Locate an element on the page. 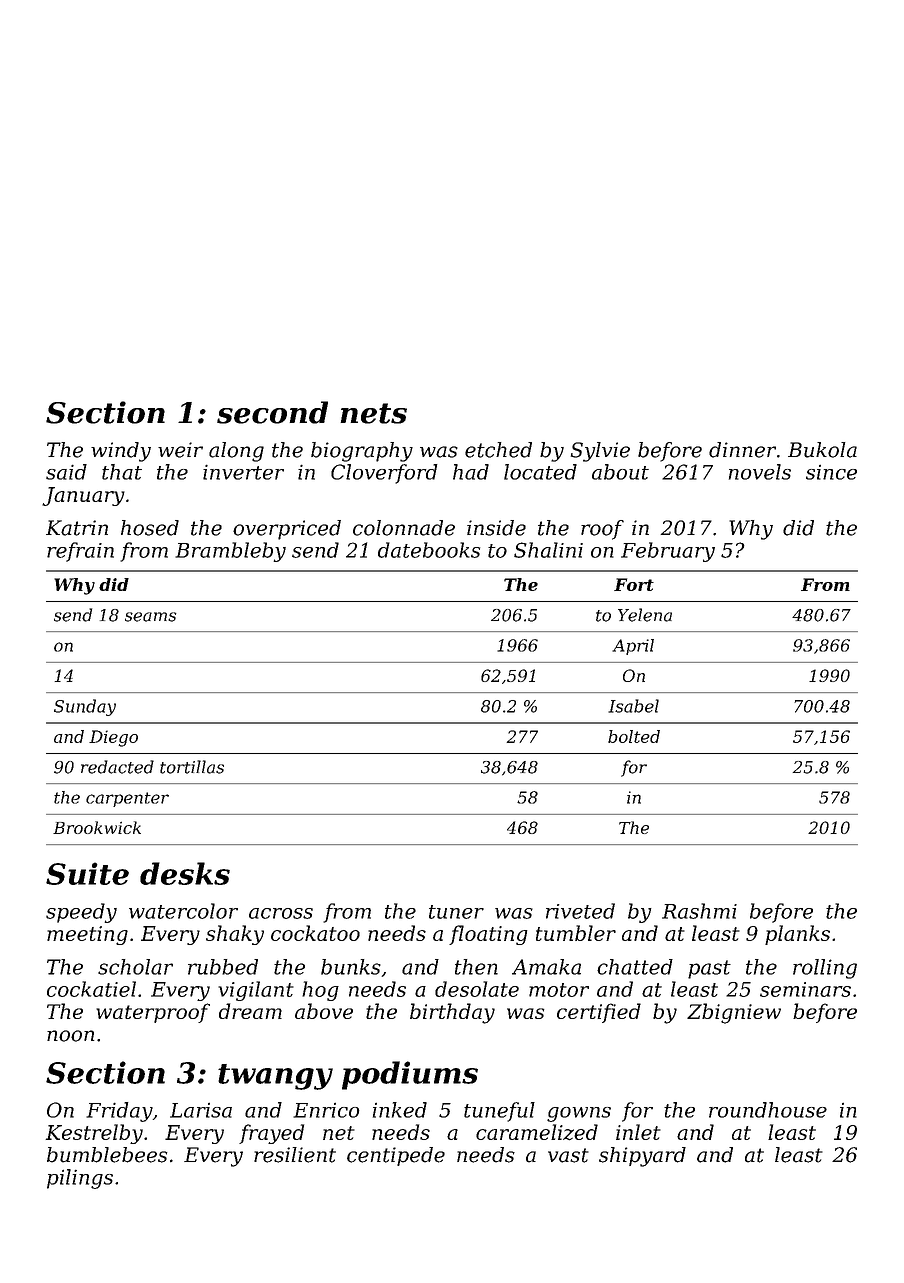 The height and width of the document is (1283, 904). past is located at coordinates (709, 969).
